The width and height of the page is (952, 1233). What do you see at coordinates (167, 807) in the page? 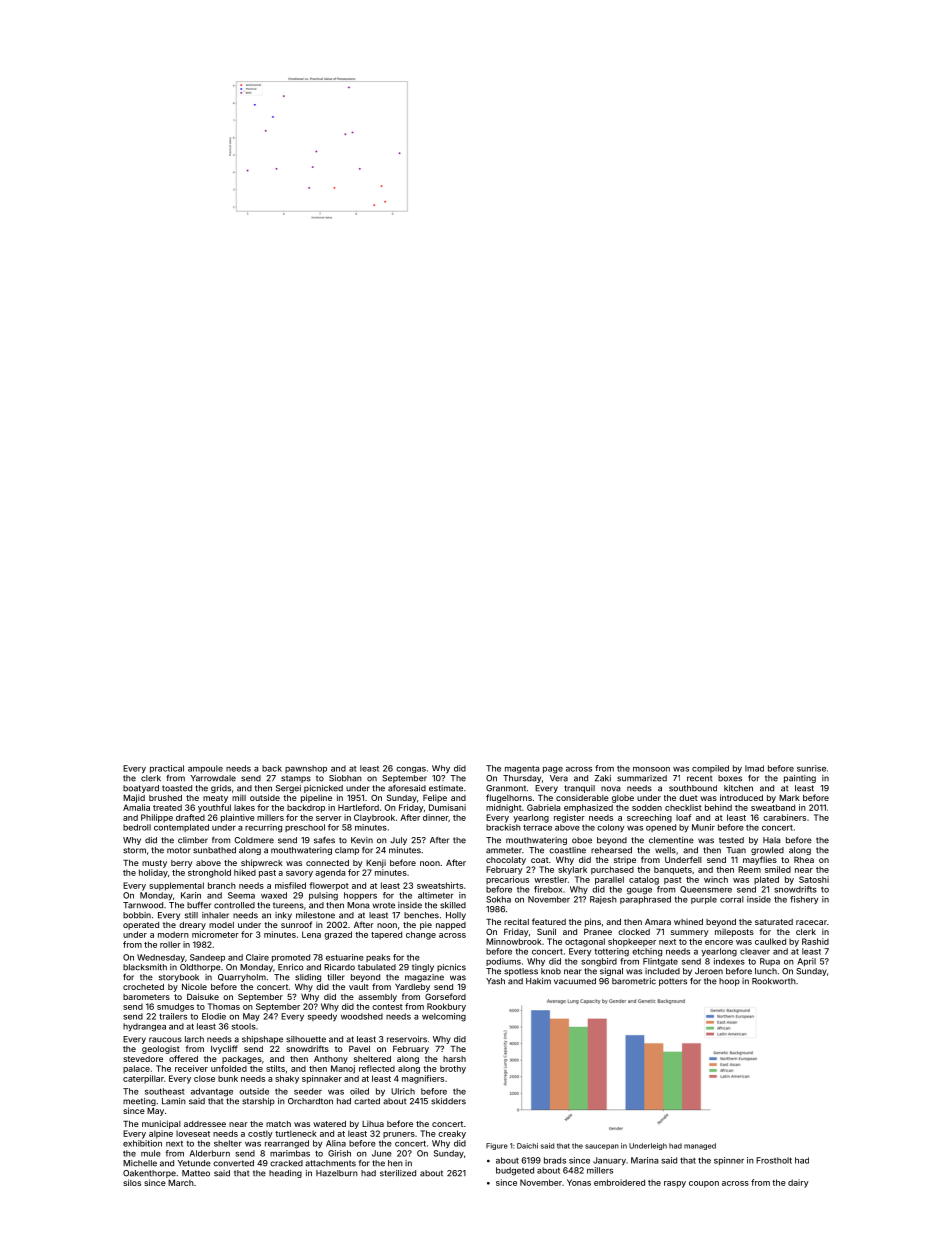
I see `treated` at bounding box center [167, 807].
